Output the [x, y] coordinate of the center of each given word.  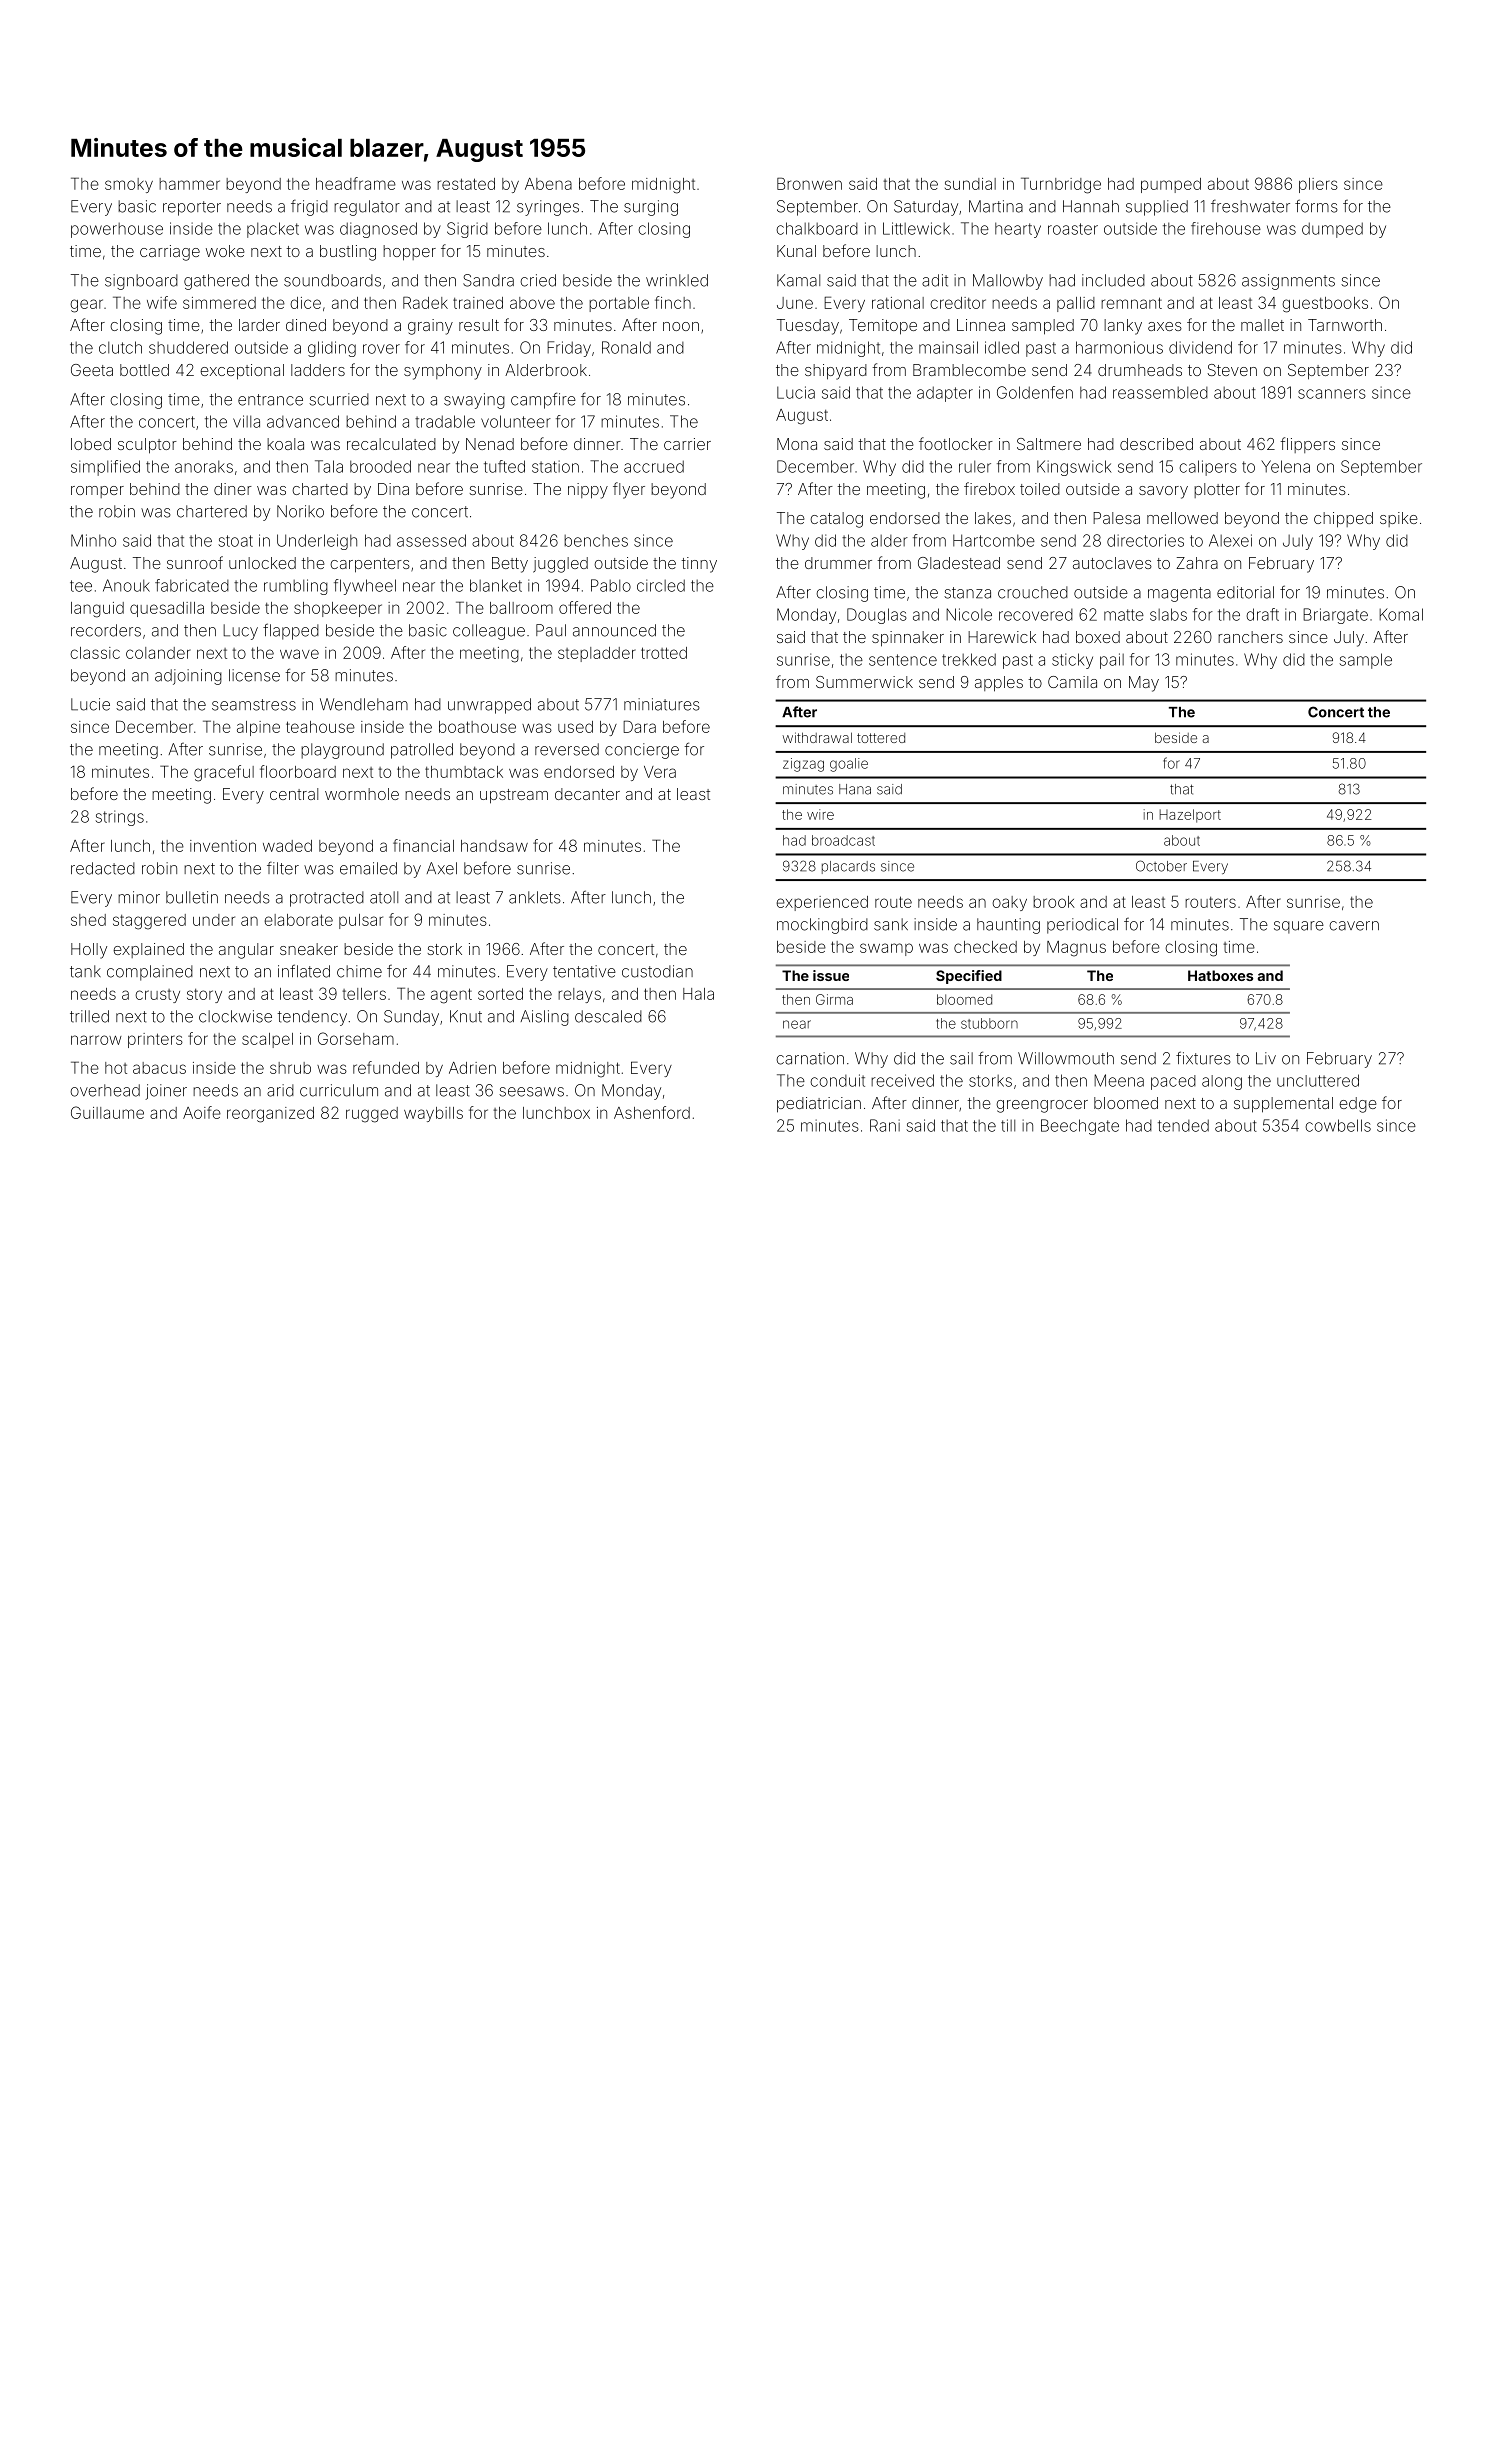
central [294, 794]
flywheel [365, 587]
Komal [1401, 614]
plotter [1217, 490]
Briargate [1335, 616]
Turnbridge [1061, 185]
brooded [380, 466]
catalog [836, 520]
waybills [433, 1114]
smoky [129, 185]
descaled [608, 1016]
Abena [548, 184]
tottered [881, 738]
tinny [699, 565]
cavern [1354, 926]
